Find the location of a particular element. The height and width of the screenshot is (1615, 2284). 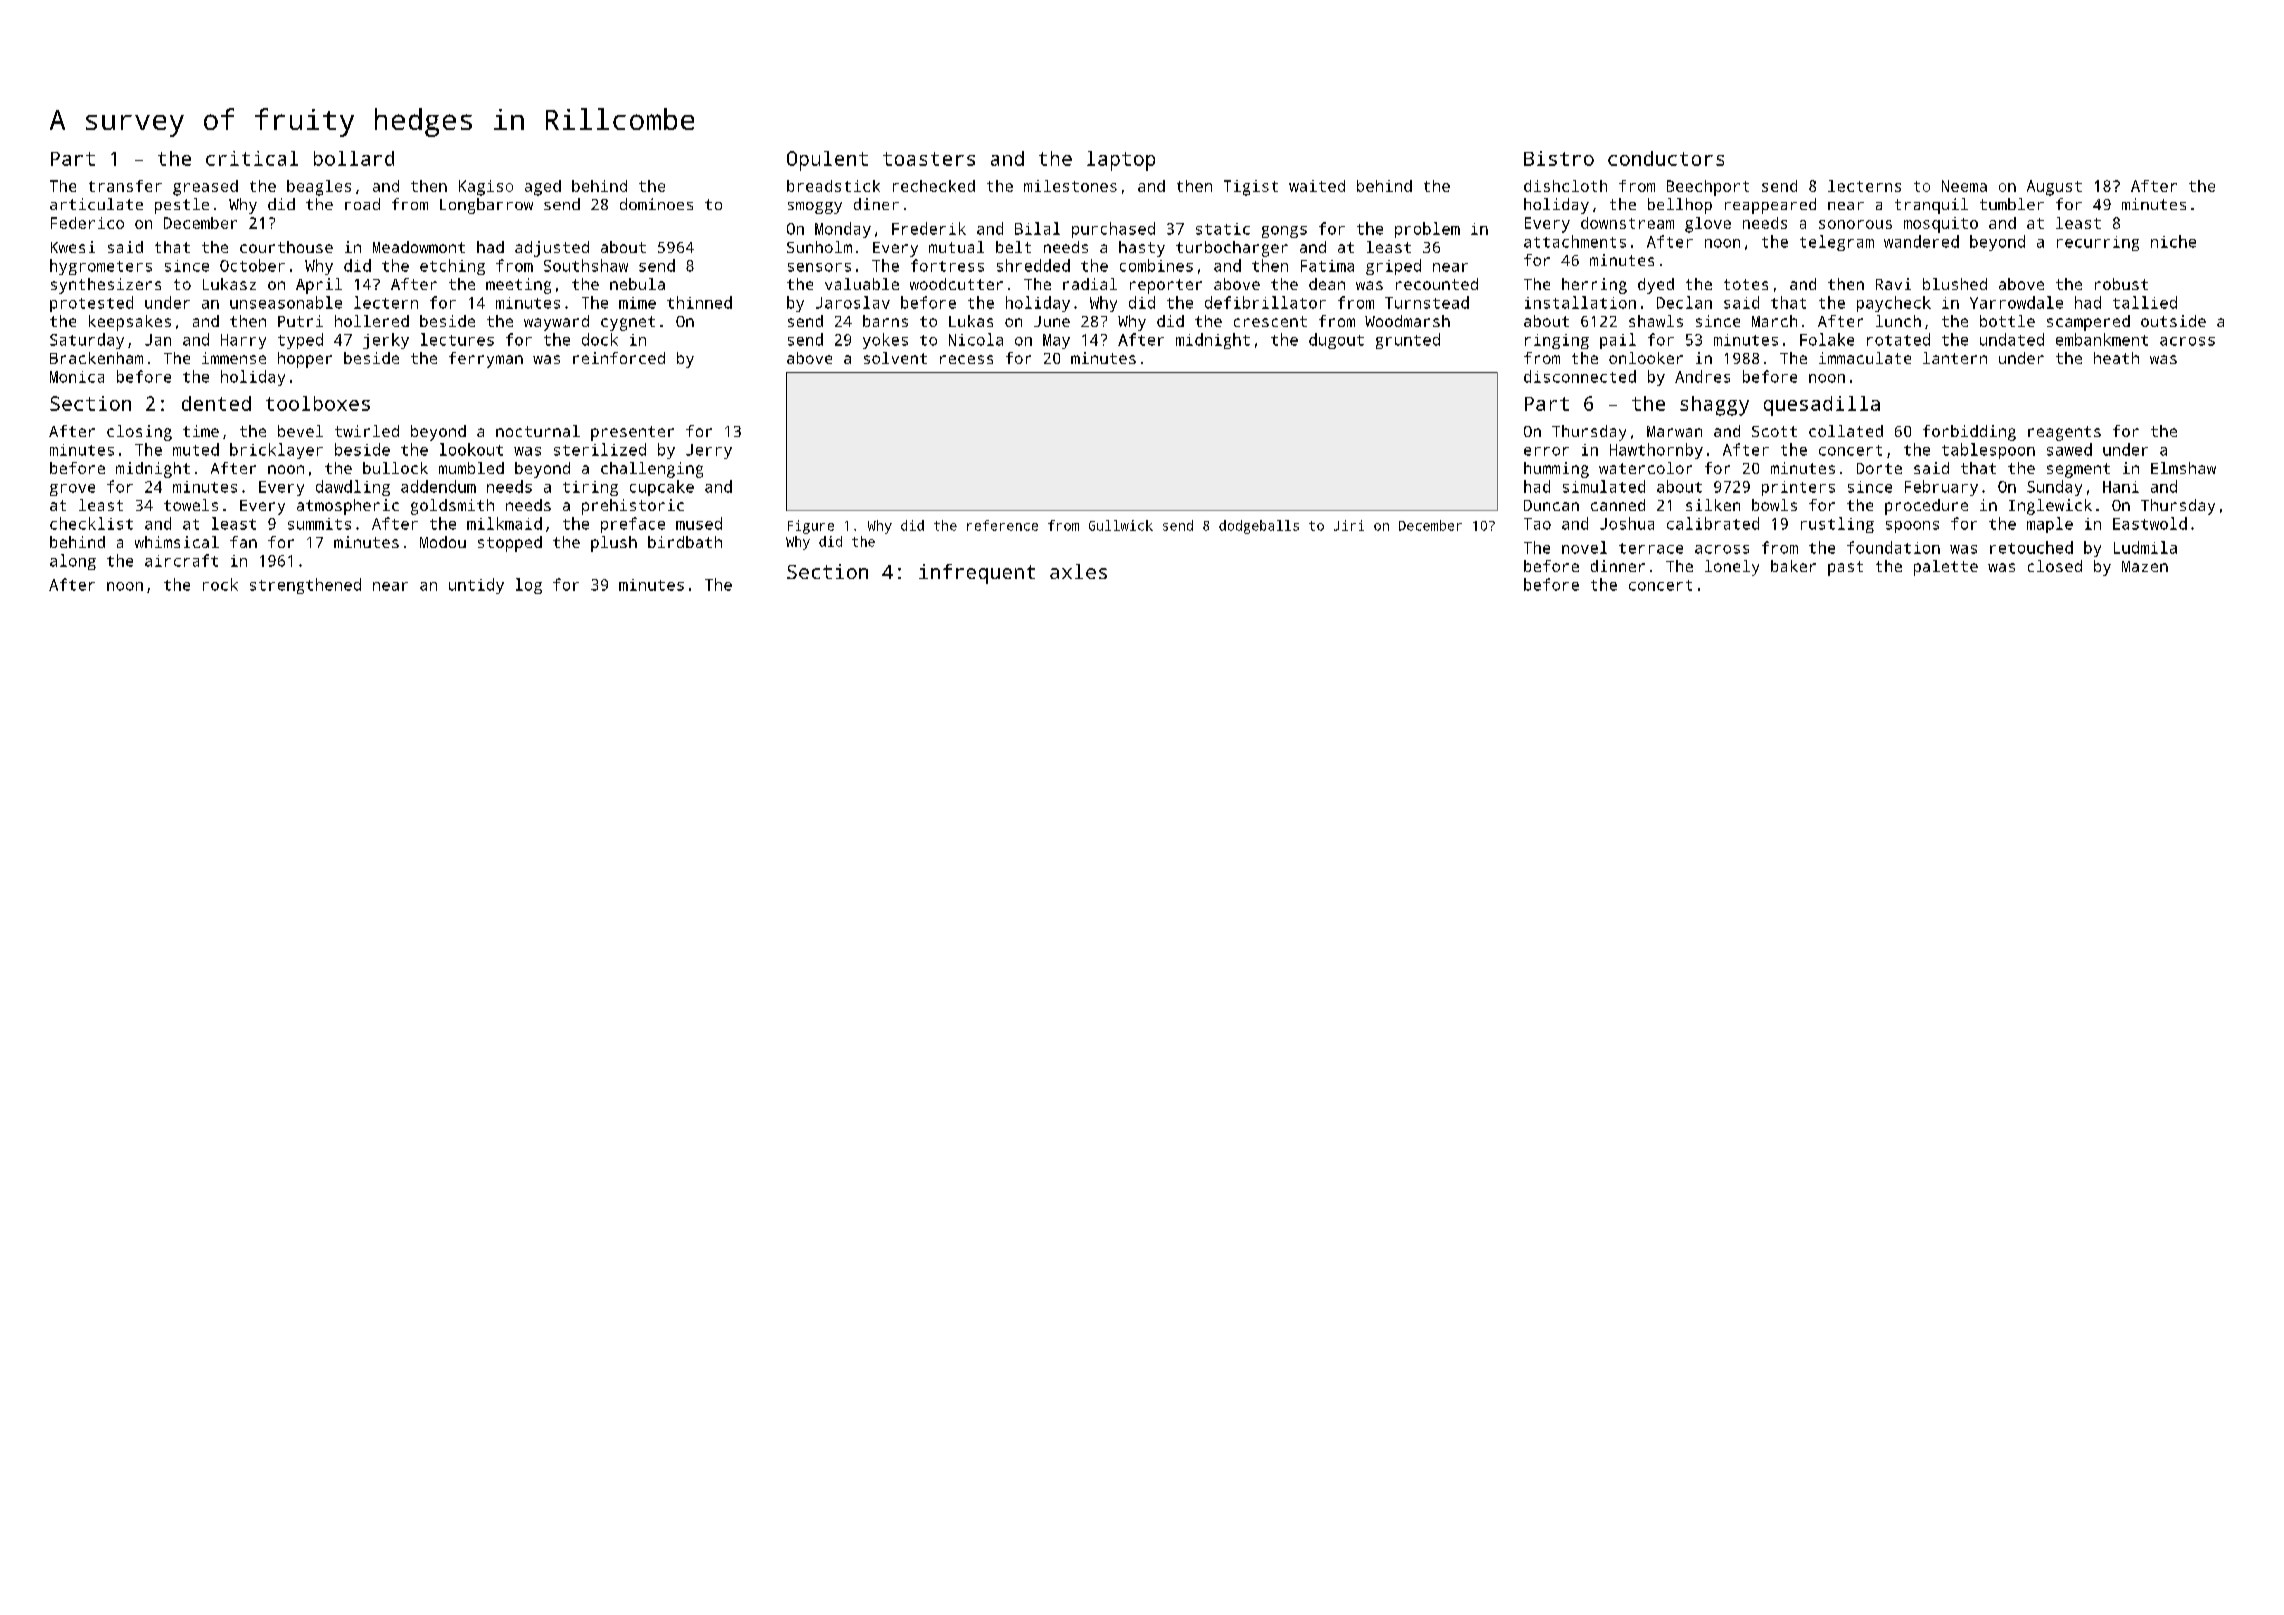

toasters is located at coordinates (929, 159).
